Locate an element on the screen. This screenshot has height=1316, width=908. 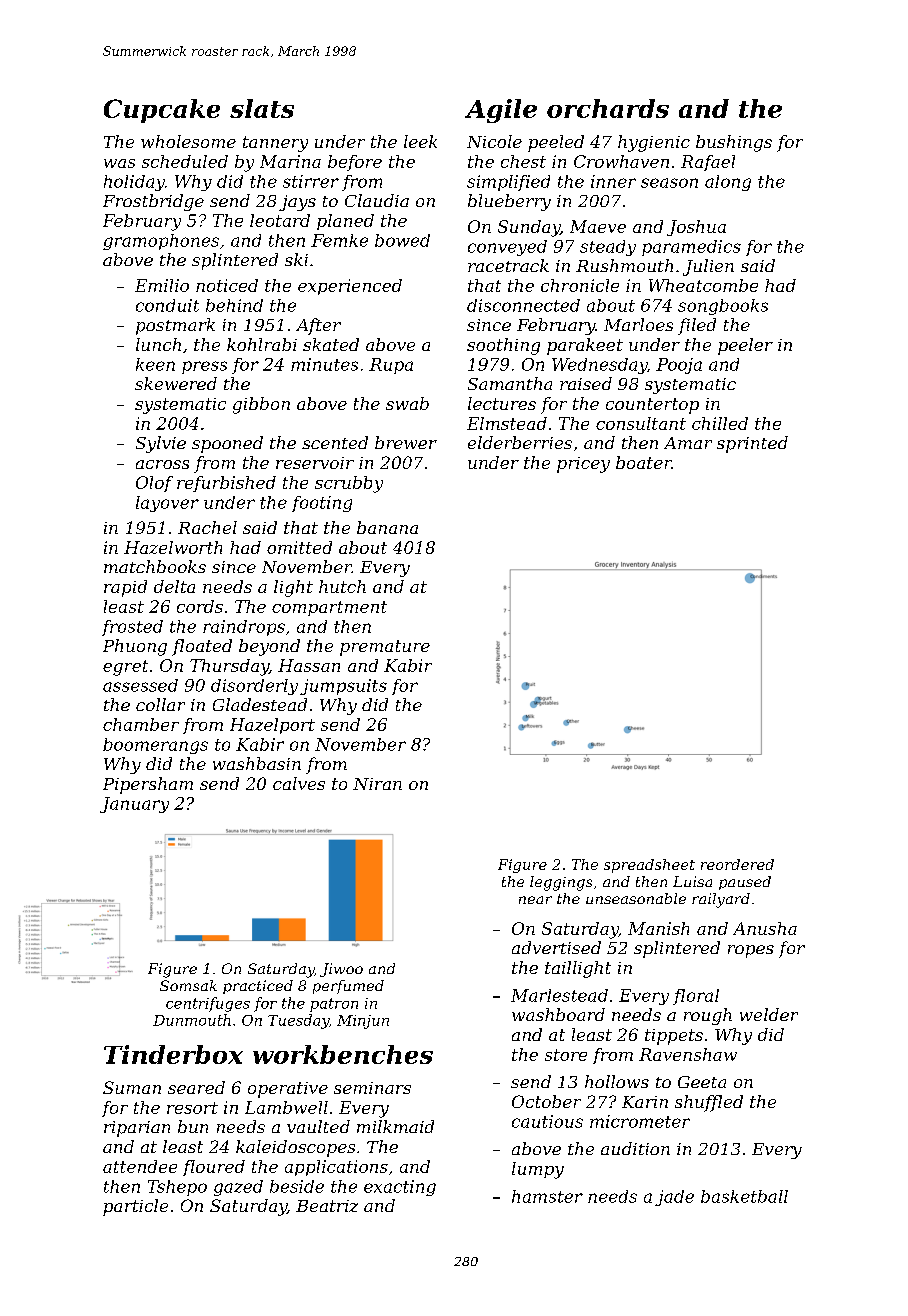
Rushmouth is located at coordinates (624, 265).
